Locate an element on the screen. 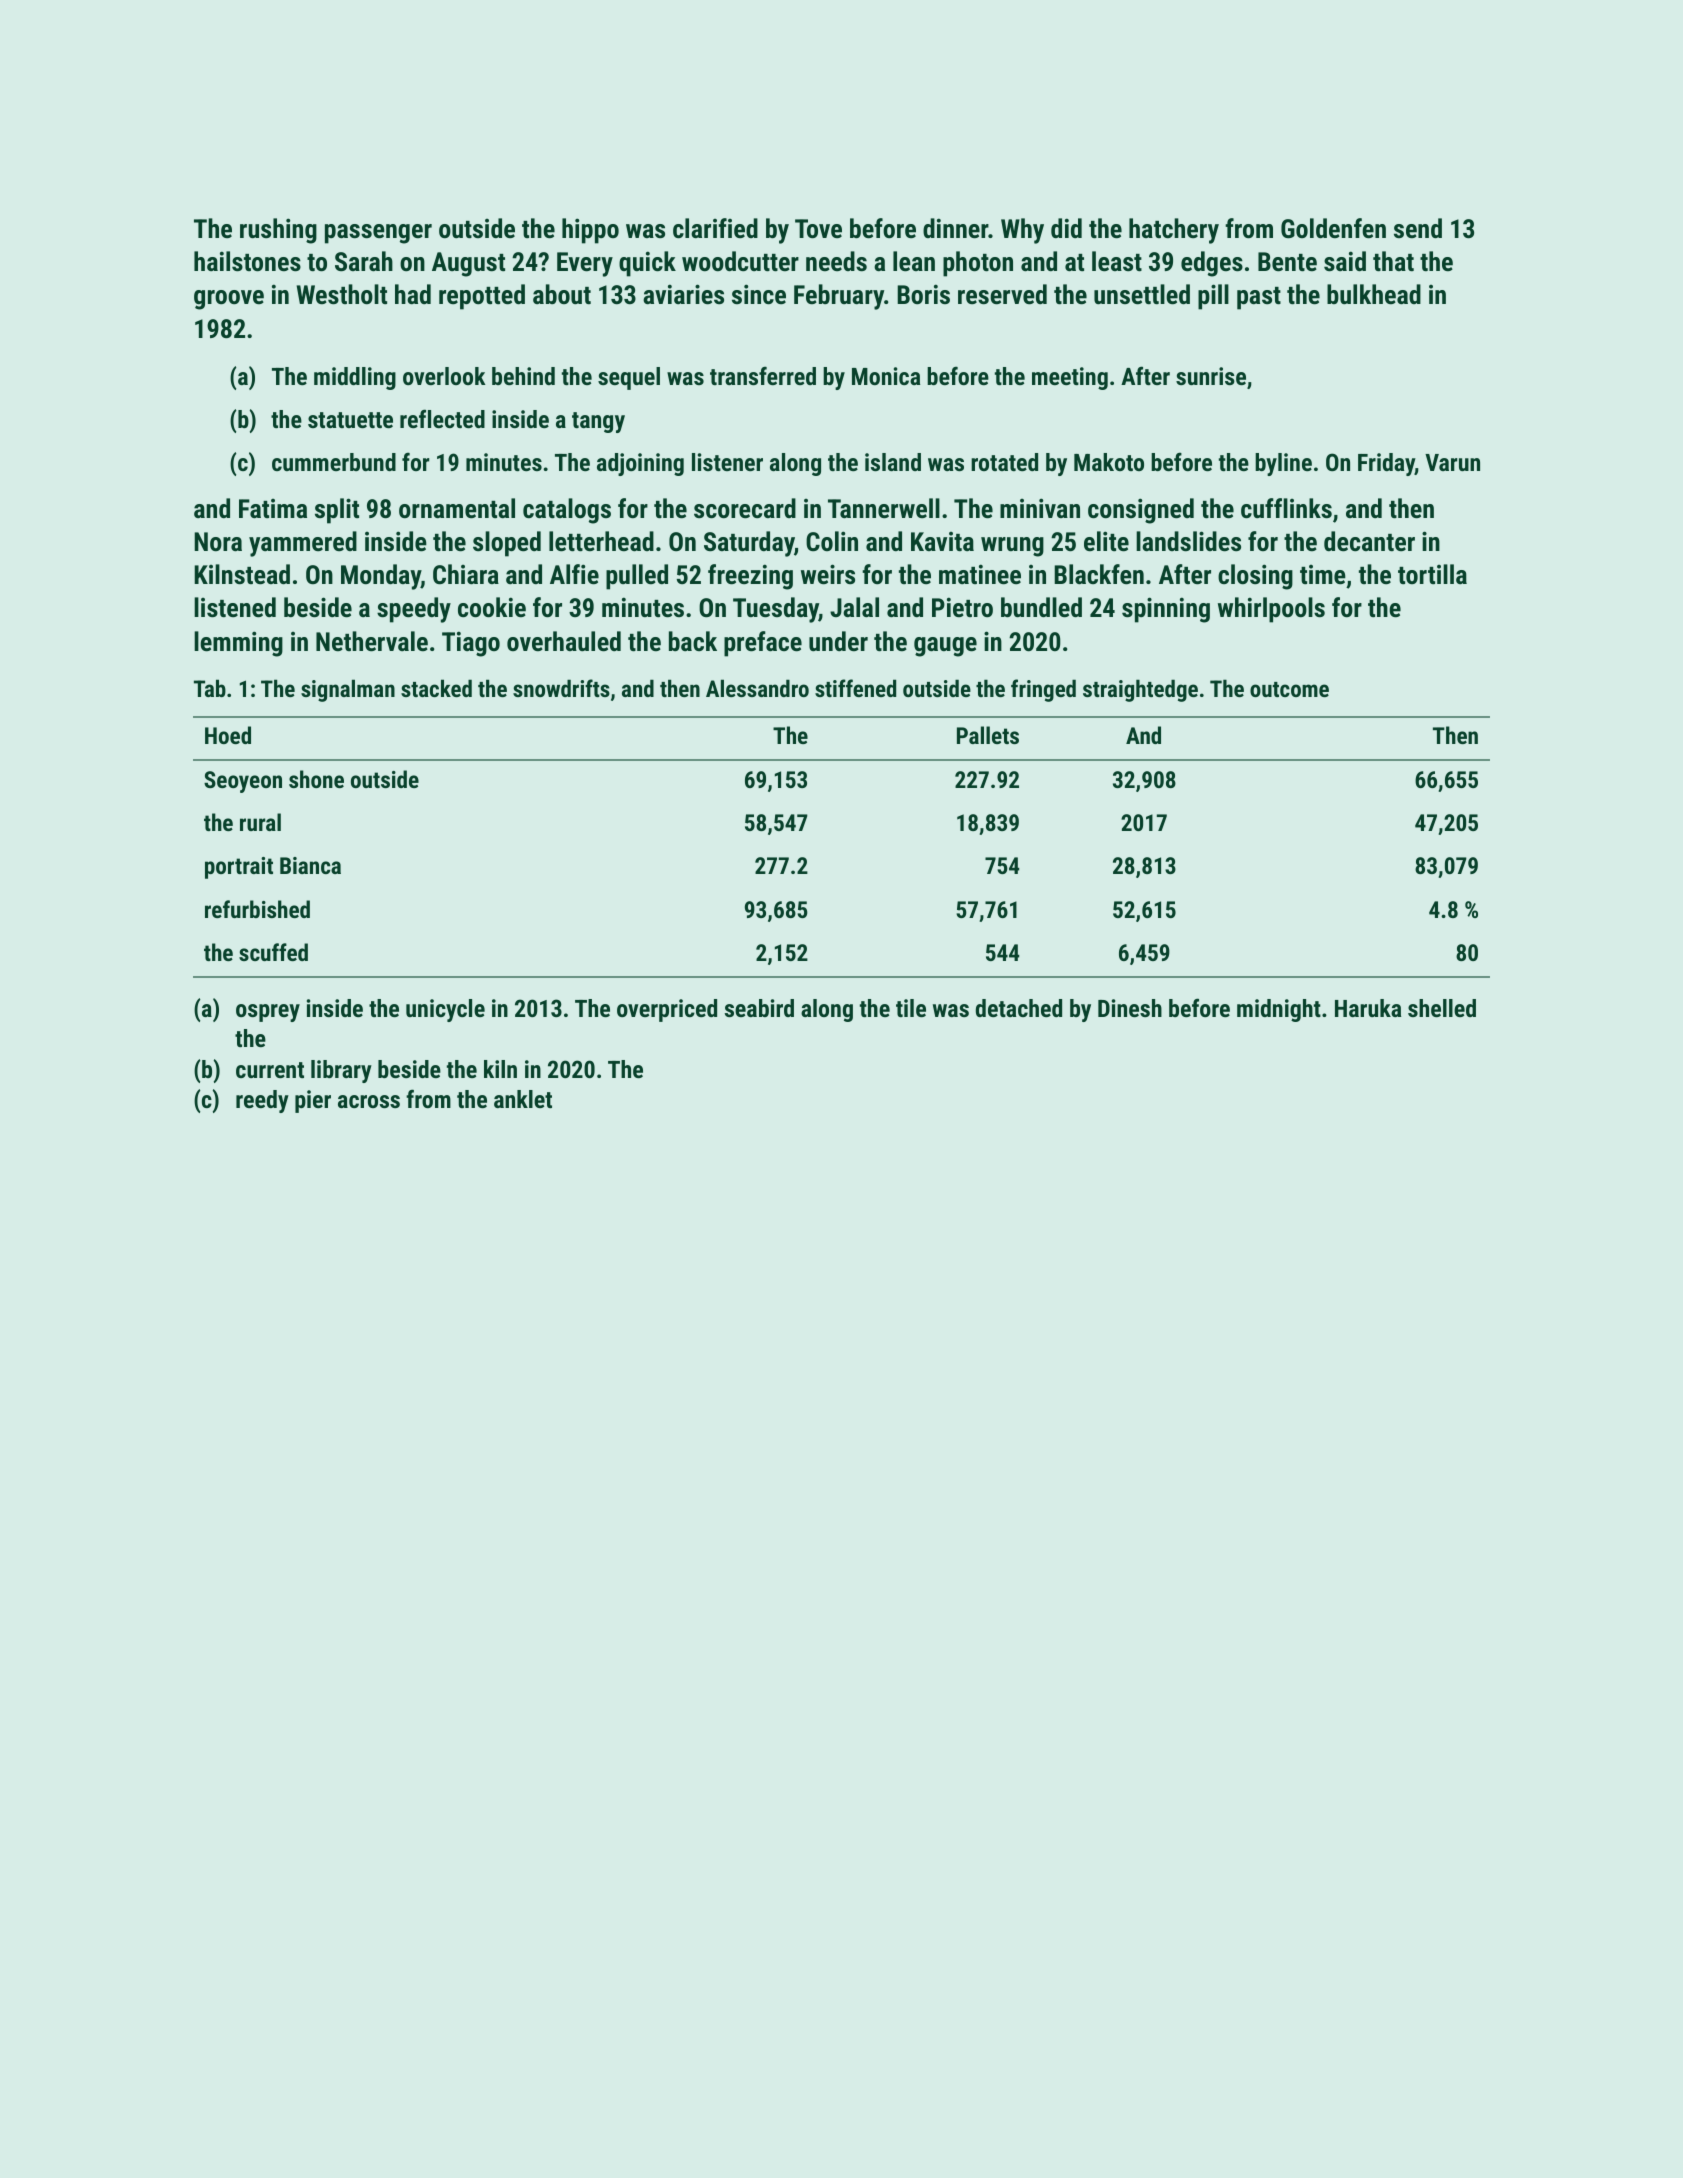 The width and height of the screenshot is (1683, 2178). Varun is located at coordinates (1452, 462).
